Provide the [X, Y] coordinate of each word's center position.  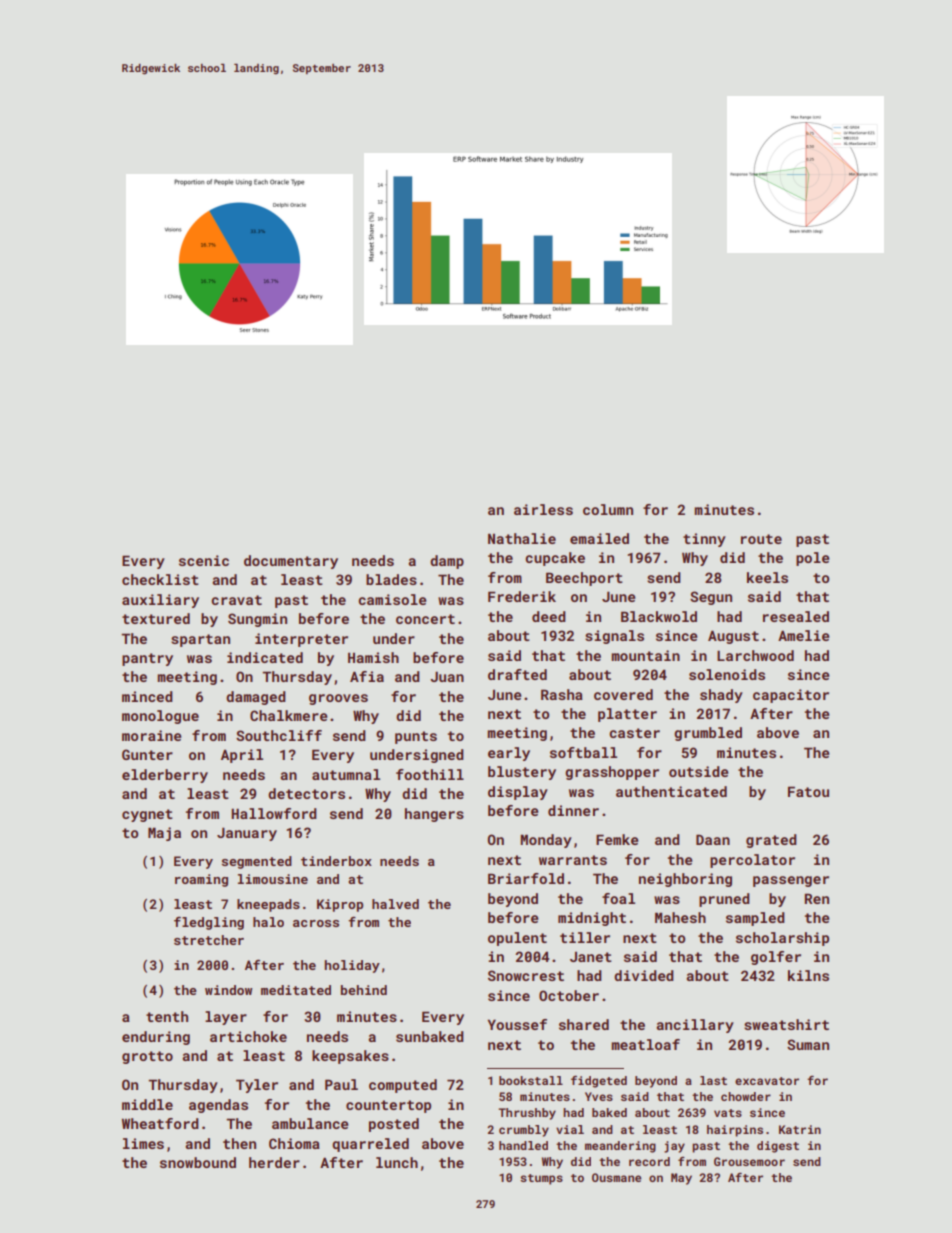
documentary [291, 562]
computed [403, 1086]
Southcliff [279, 735]
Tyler [257, 1086]
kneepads [268, 905]
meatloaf [645, 1044]
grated [771, 841]
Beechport [584, 579]
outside [698, 771]
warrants [573, 860]
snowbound [198, 1162]
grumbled [708, 734]
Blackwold [659, 616]
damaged [256, 698]
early [509, 754]
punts [416, 737]
